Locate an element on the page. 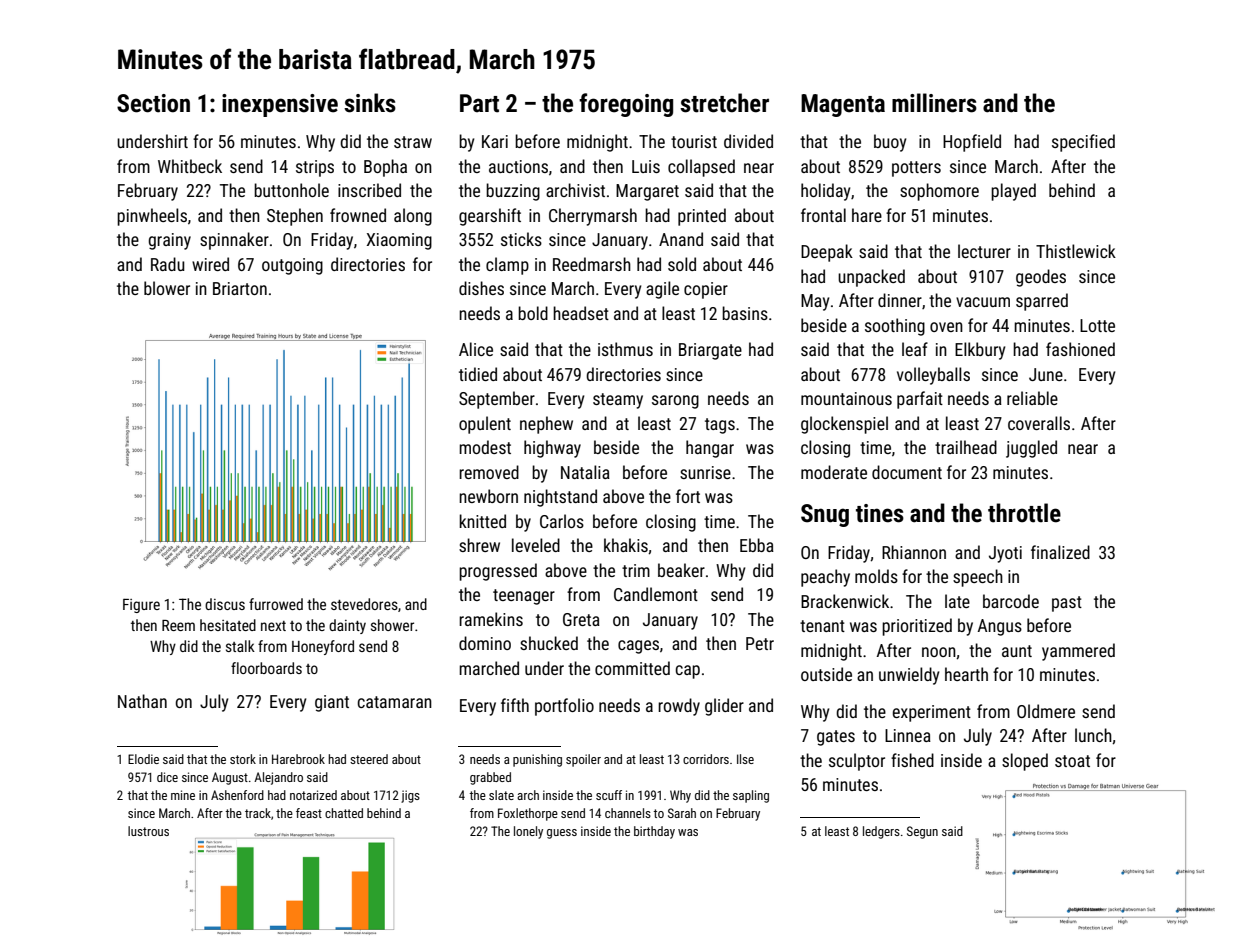  throttle is located at coordinates (1024, 513).
